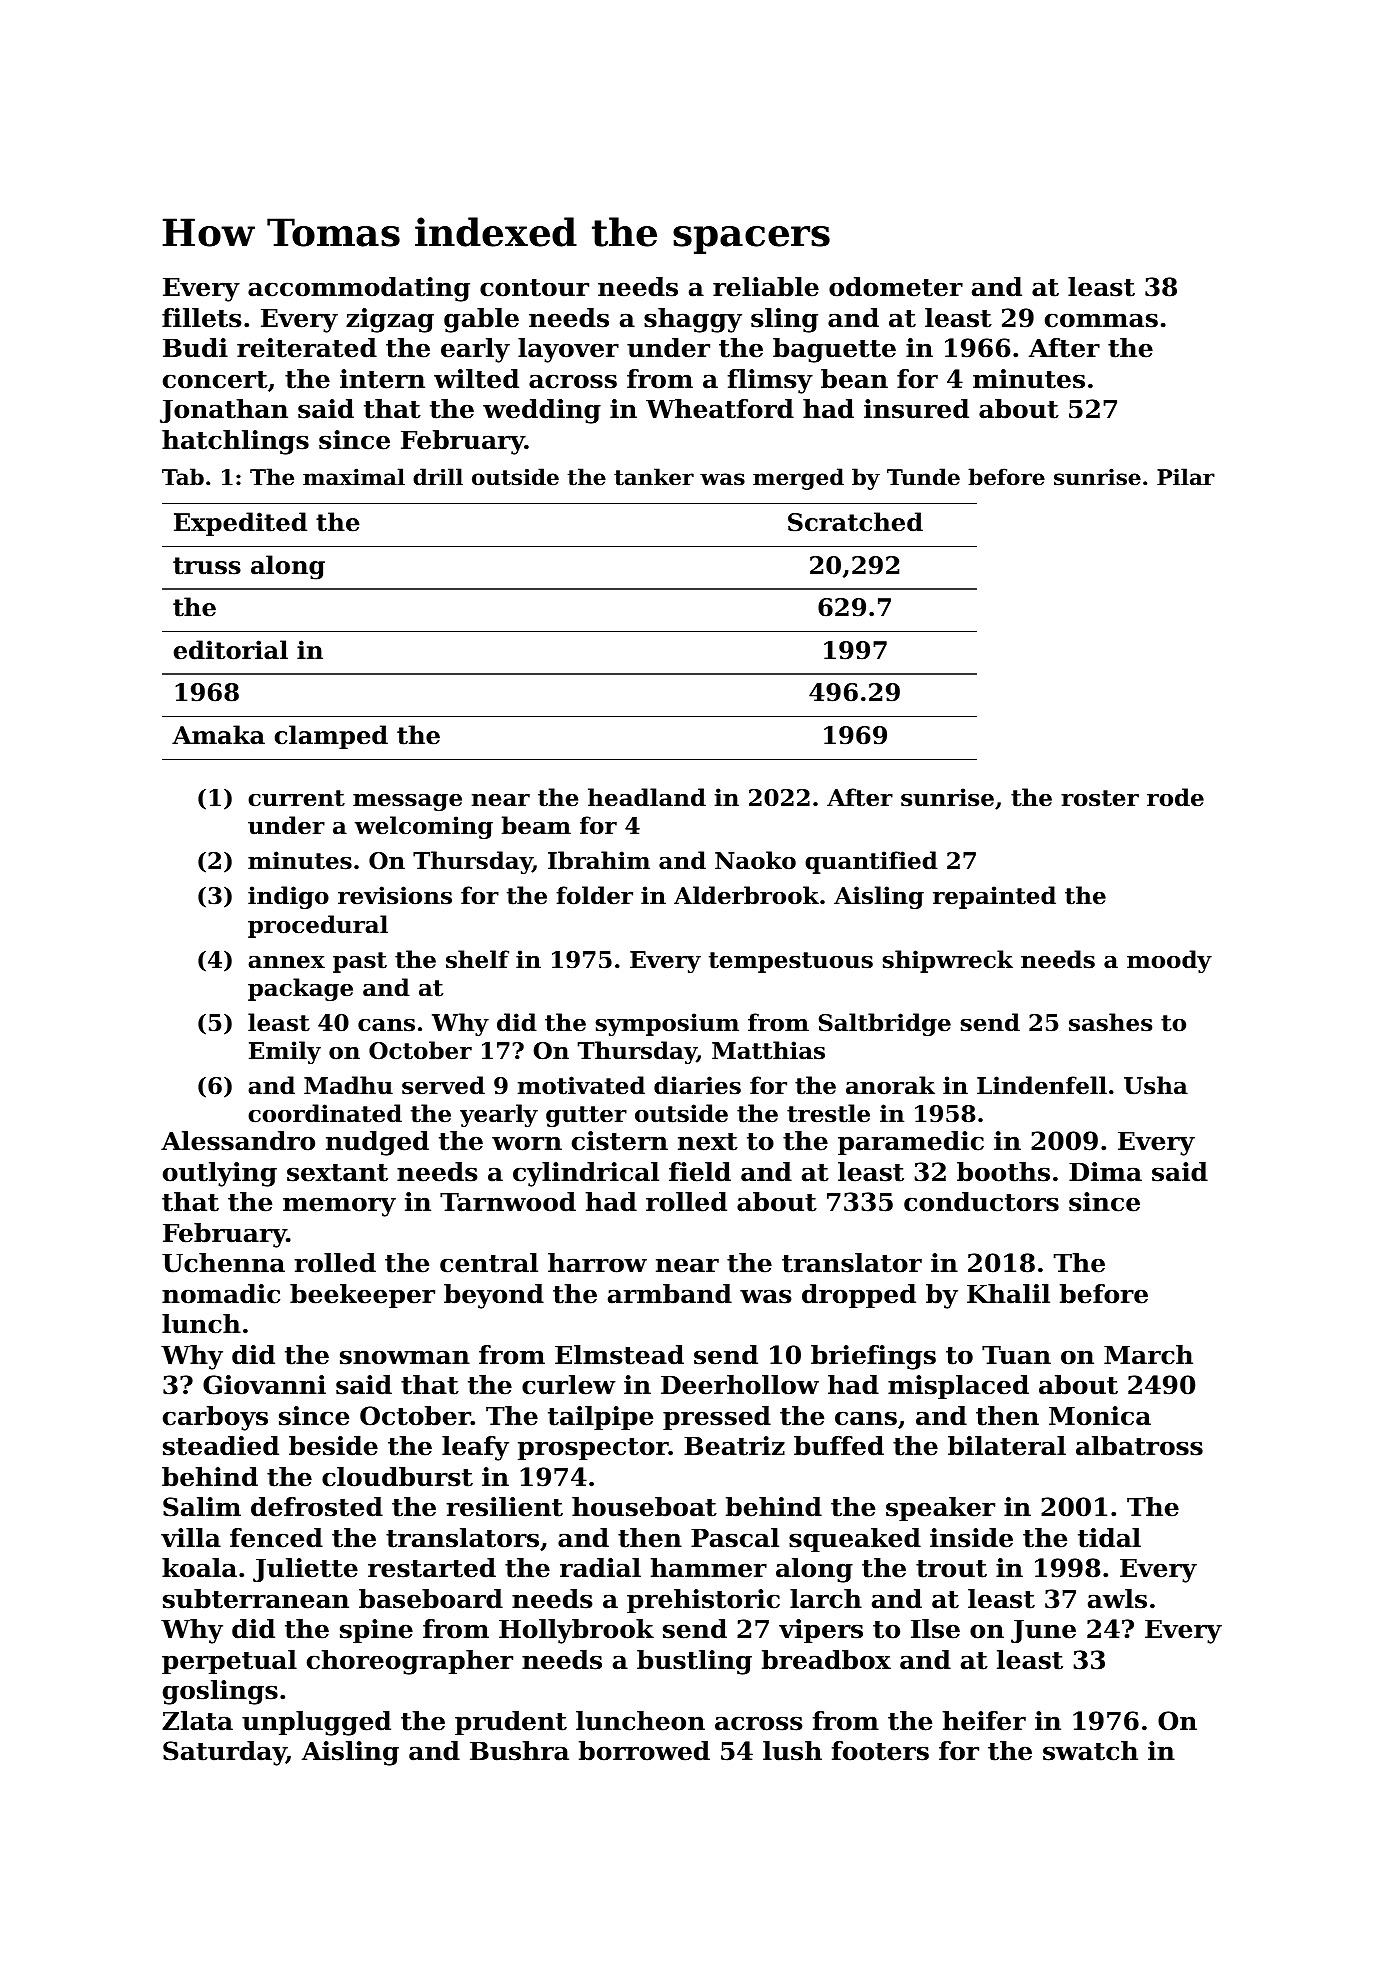 This page has height=1969, width=1386. Describe the element at coordinates (766, 287) in the page. I see `reliable` at that location.
